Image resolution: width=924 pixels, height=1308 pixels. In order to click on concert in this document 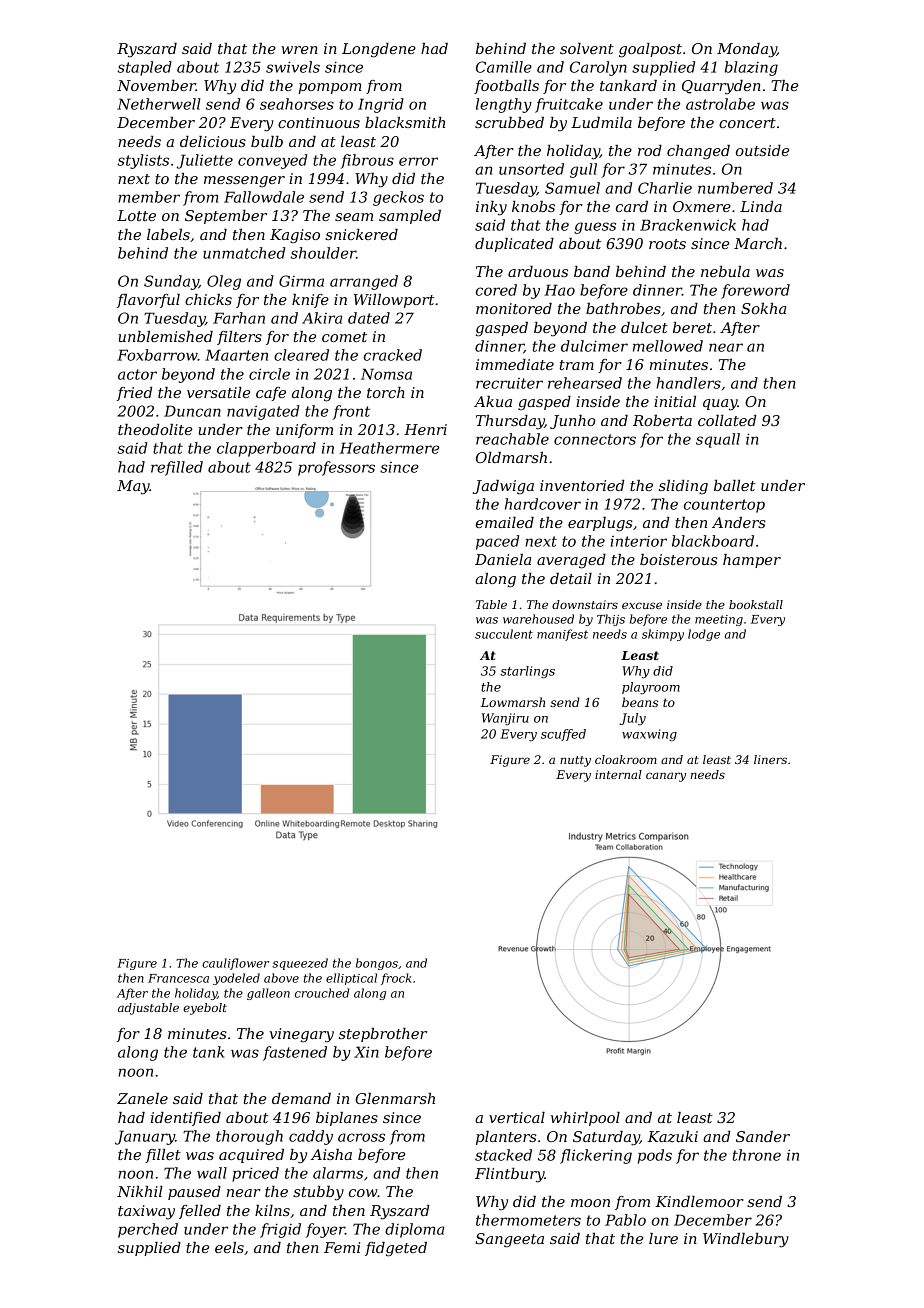, I will do `click(747, 123)`.
